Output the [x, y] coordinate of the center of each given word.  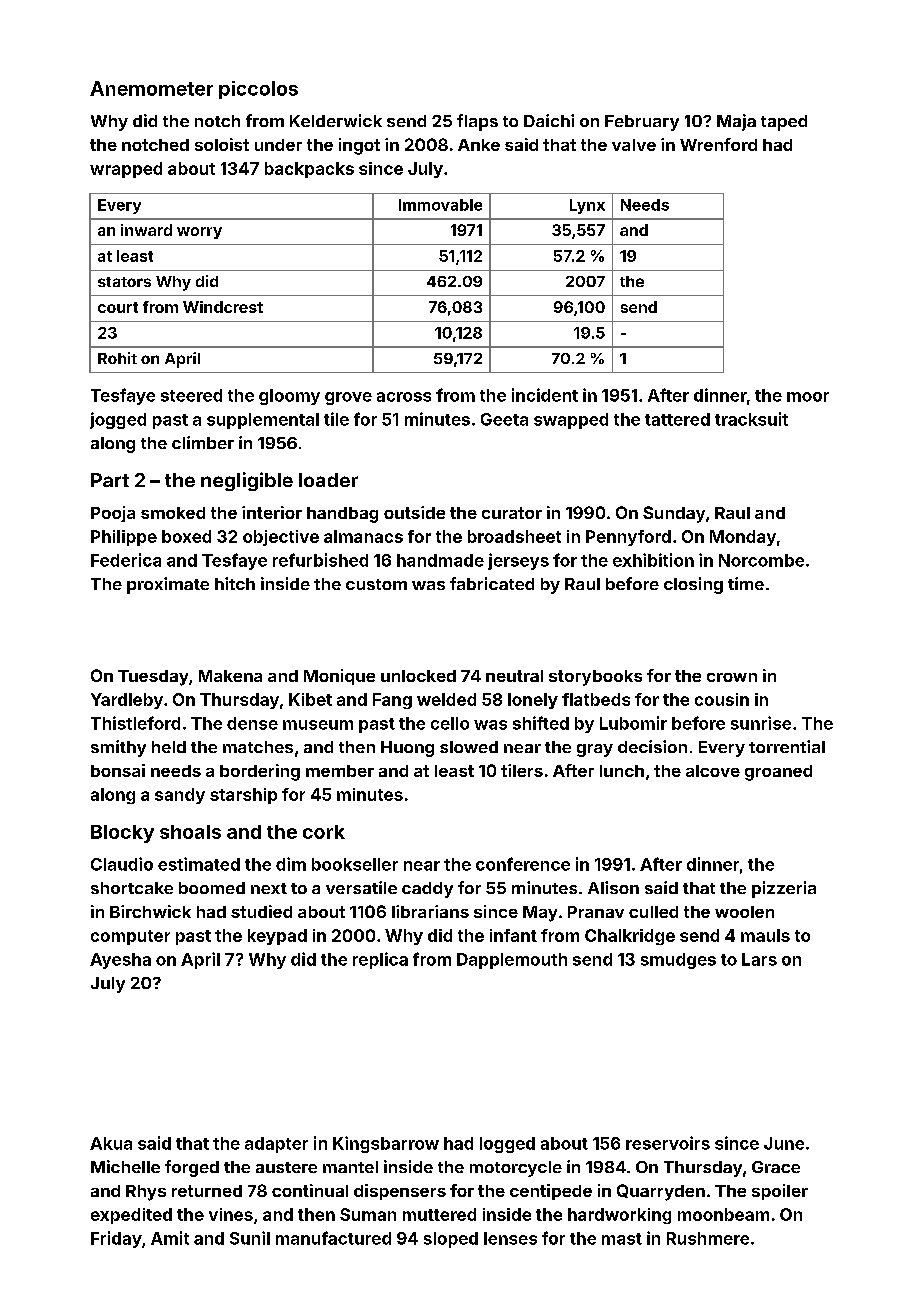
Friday [116, 1239]
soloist [222, 144]
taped [784, 123]
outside [414, 512]
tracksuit [751, 419]
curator [512, 513]
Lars [759, 959]
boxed [186, 536]
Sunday [674, 514]
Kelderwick [336, 120]
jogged [118, 420]
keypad [277, 937]
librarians [430, 911]
